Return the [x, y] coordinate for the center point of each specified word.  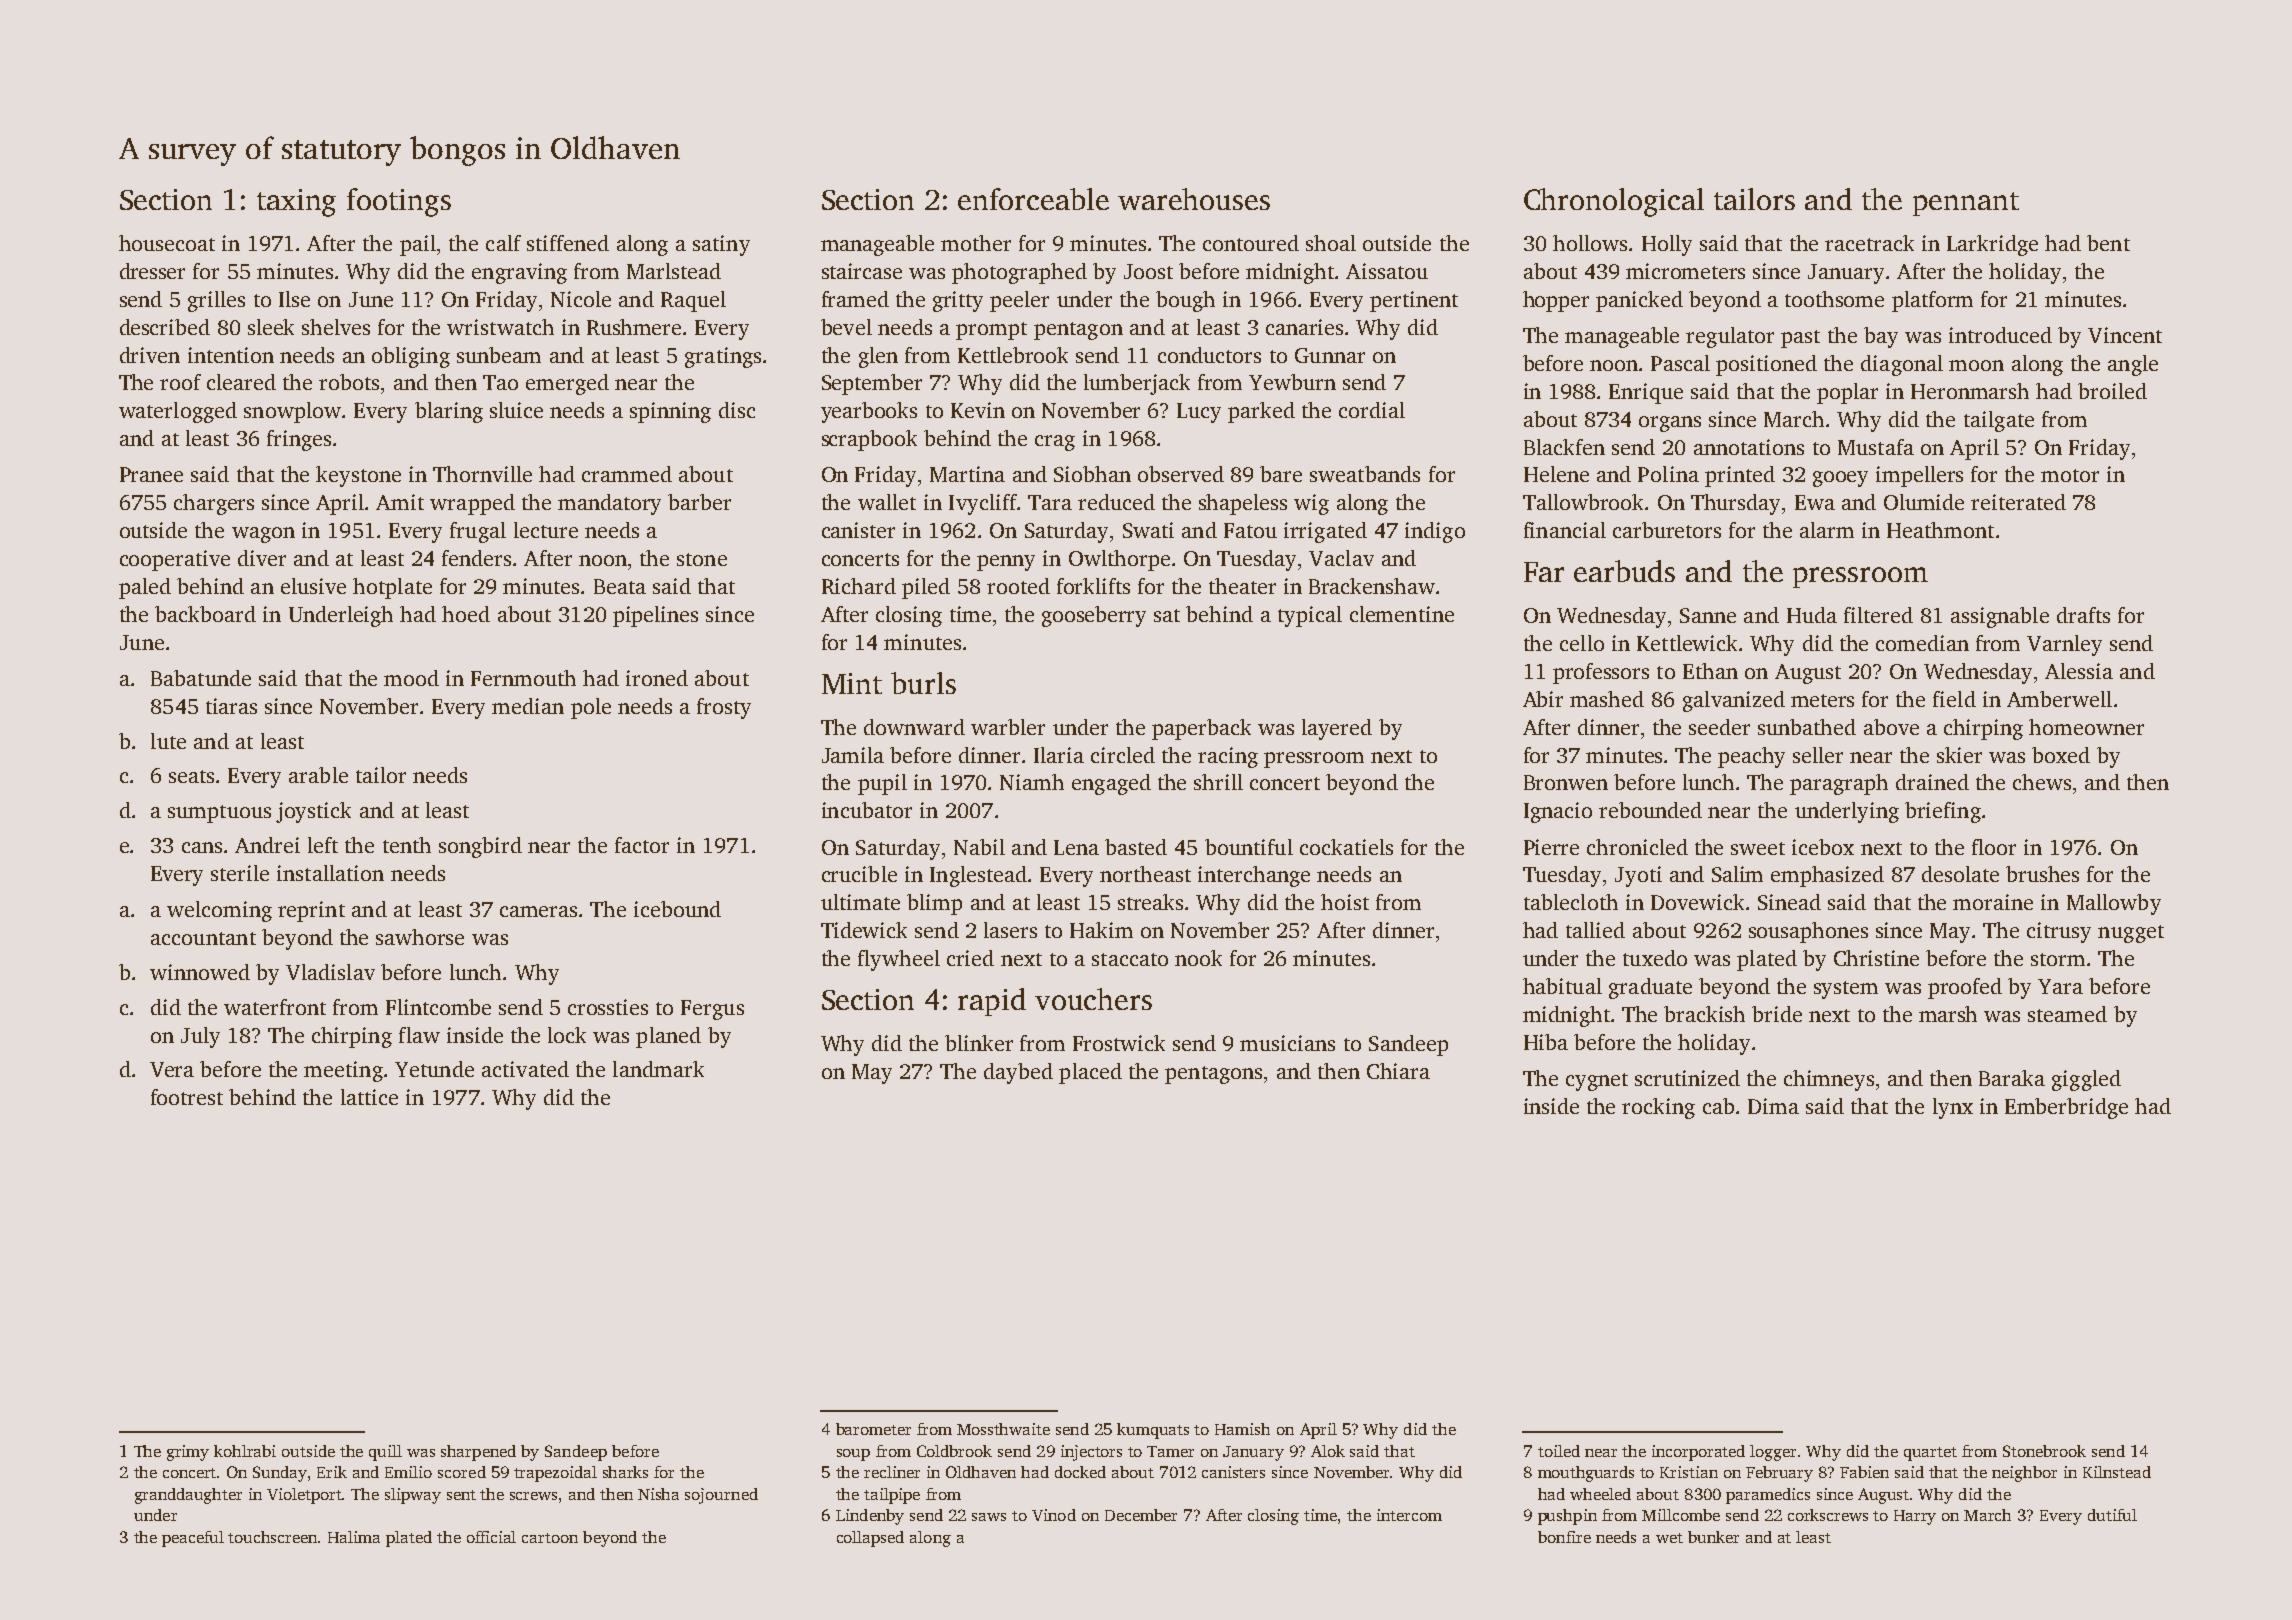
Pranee [151, 474]
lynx [1953, 1108]
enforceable [1033, 199]
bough [1185, 301]
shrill [1218, 782]
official [491, 1537]
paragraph [1839, 784]
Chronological [1614, 202]
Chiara [1398, 1071]
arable [318, 775]
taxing [296, 203]
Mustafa [1876, 447]
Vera [172, 1069]
